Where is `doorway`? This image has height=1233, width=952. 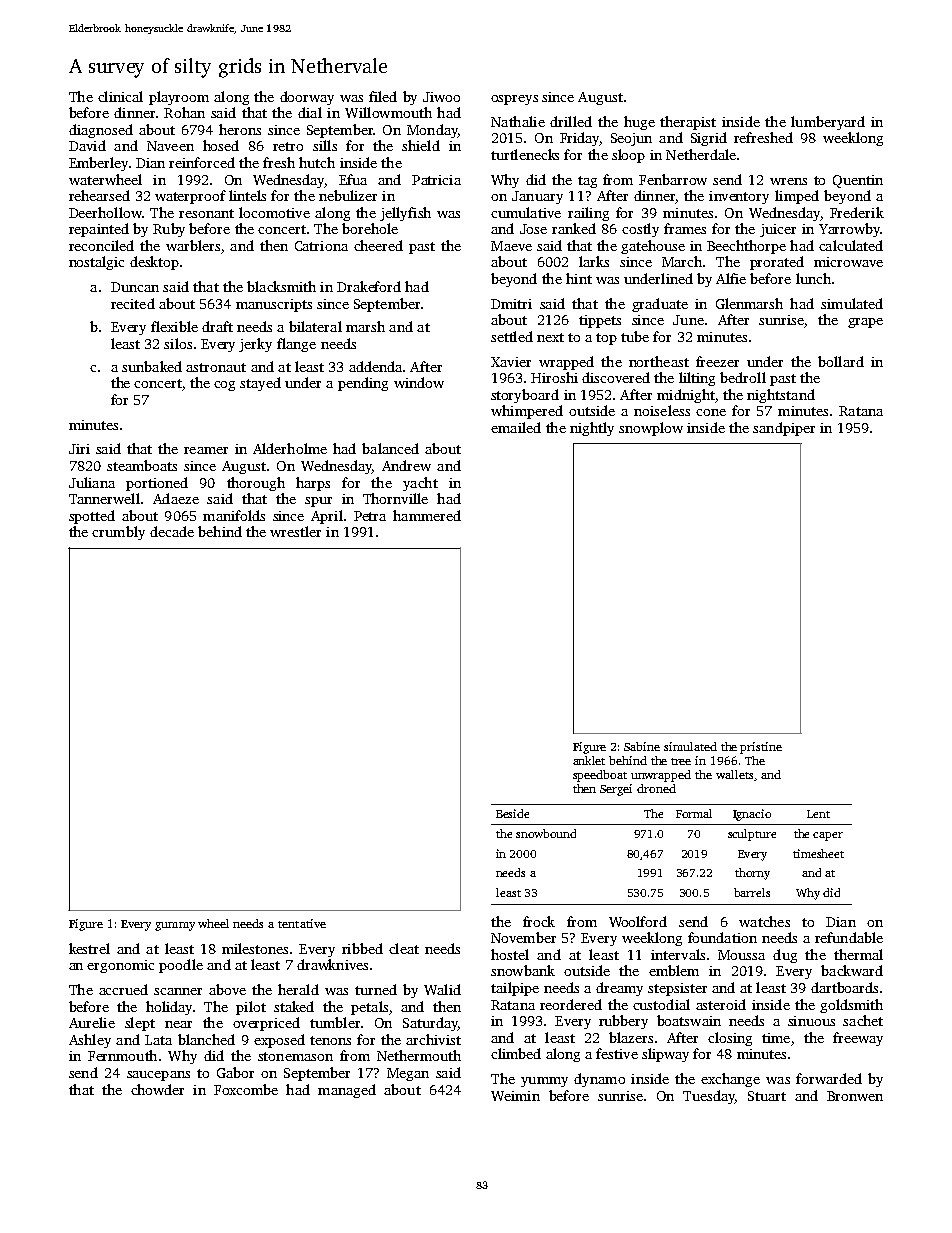 doorway is located at coordinates (307, 98).
